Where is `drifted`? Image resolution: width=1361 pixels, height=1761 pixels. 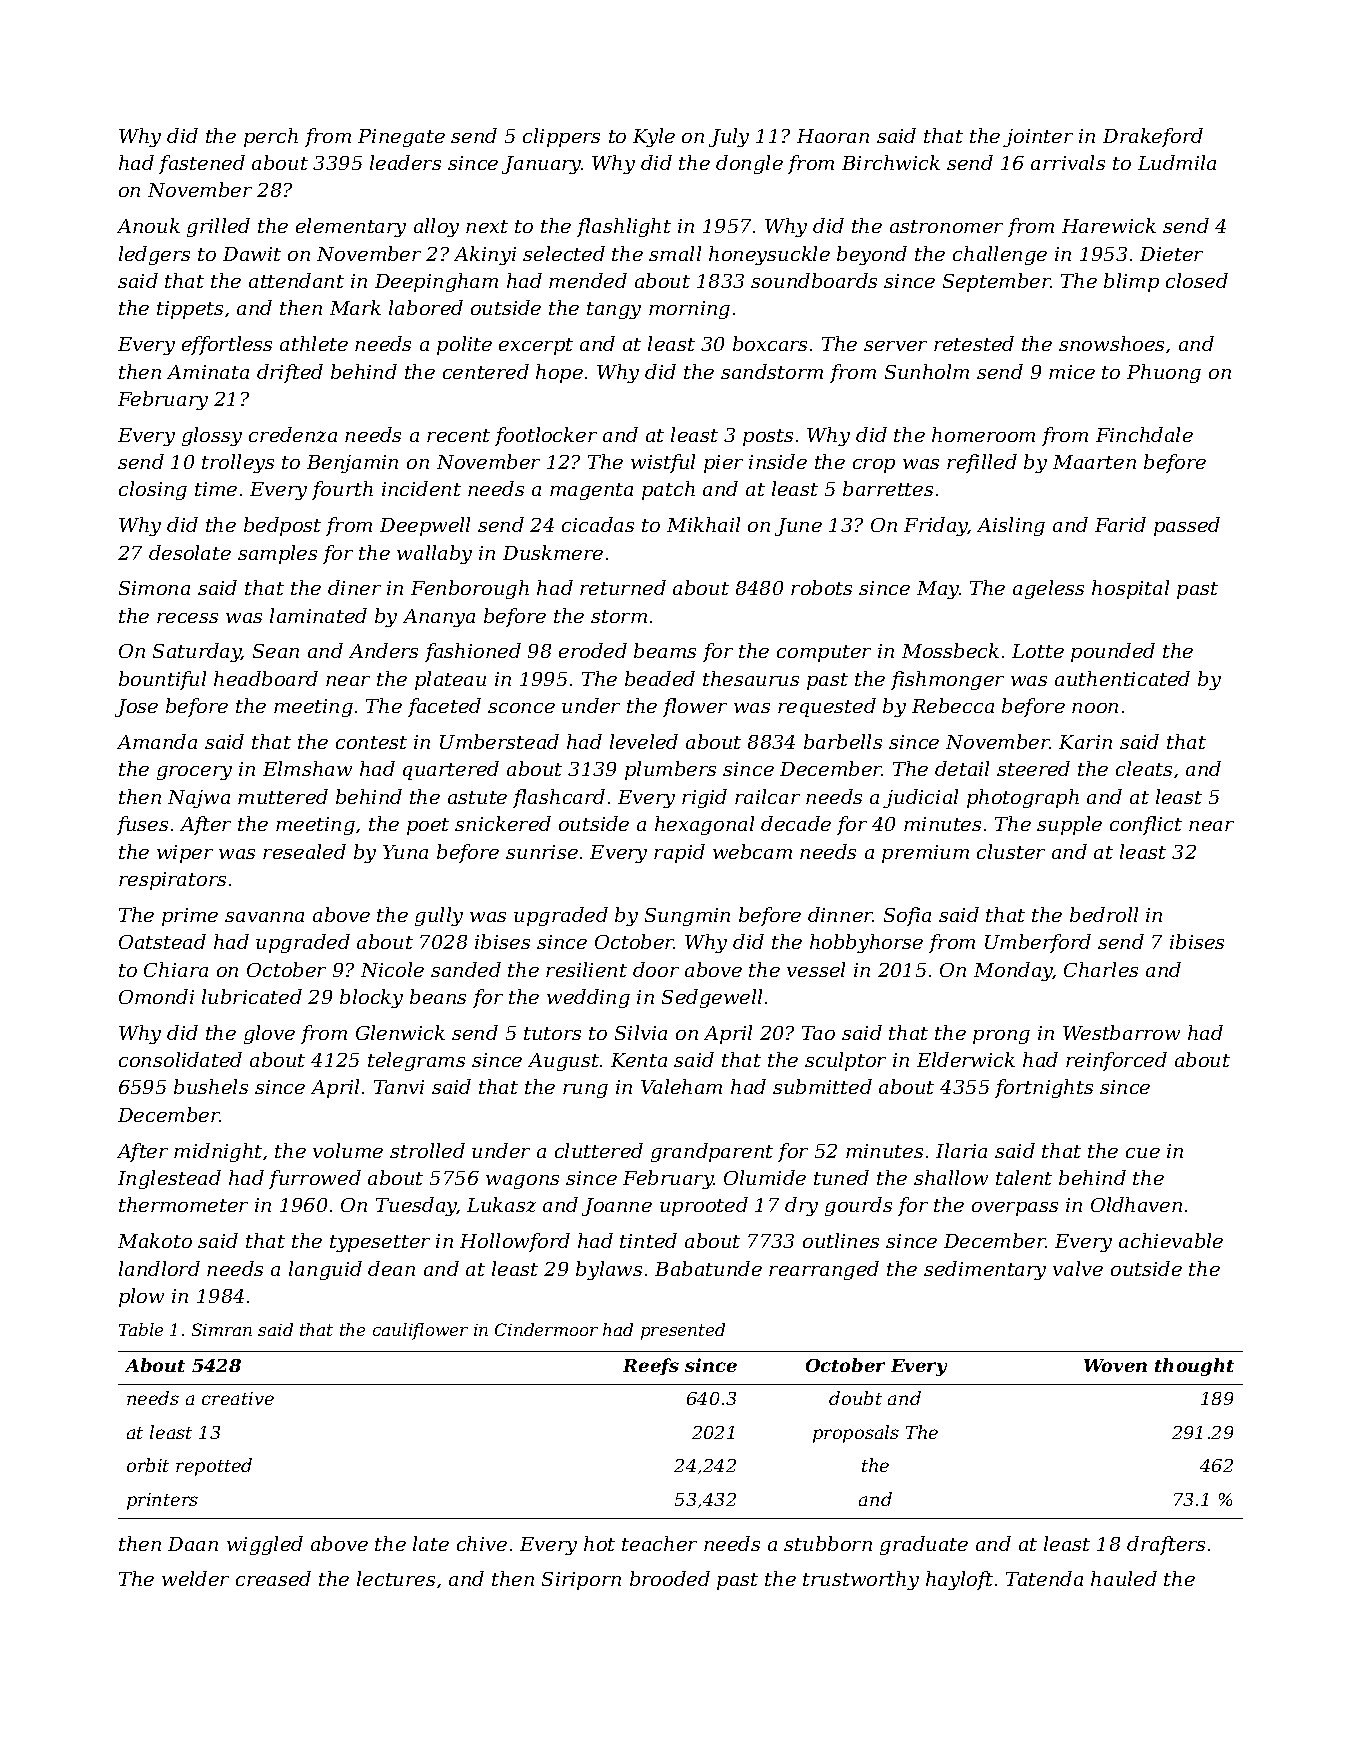
drifted is located at coordinates (290, 373).
